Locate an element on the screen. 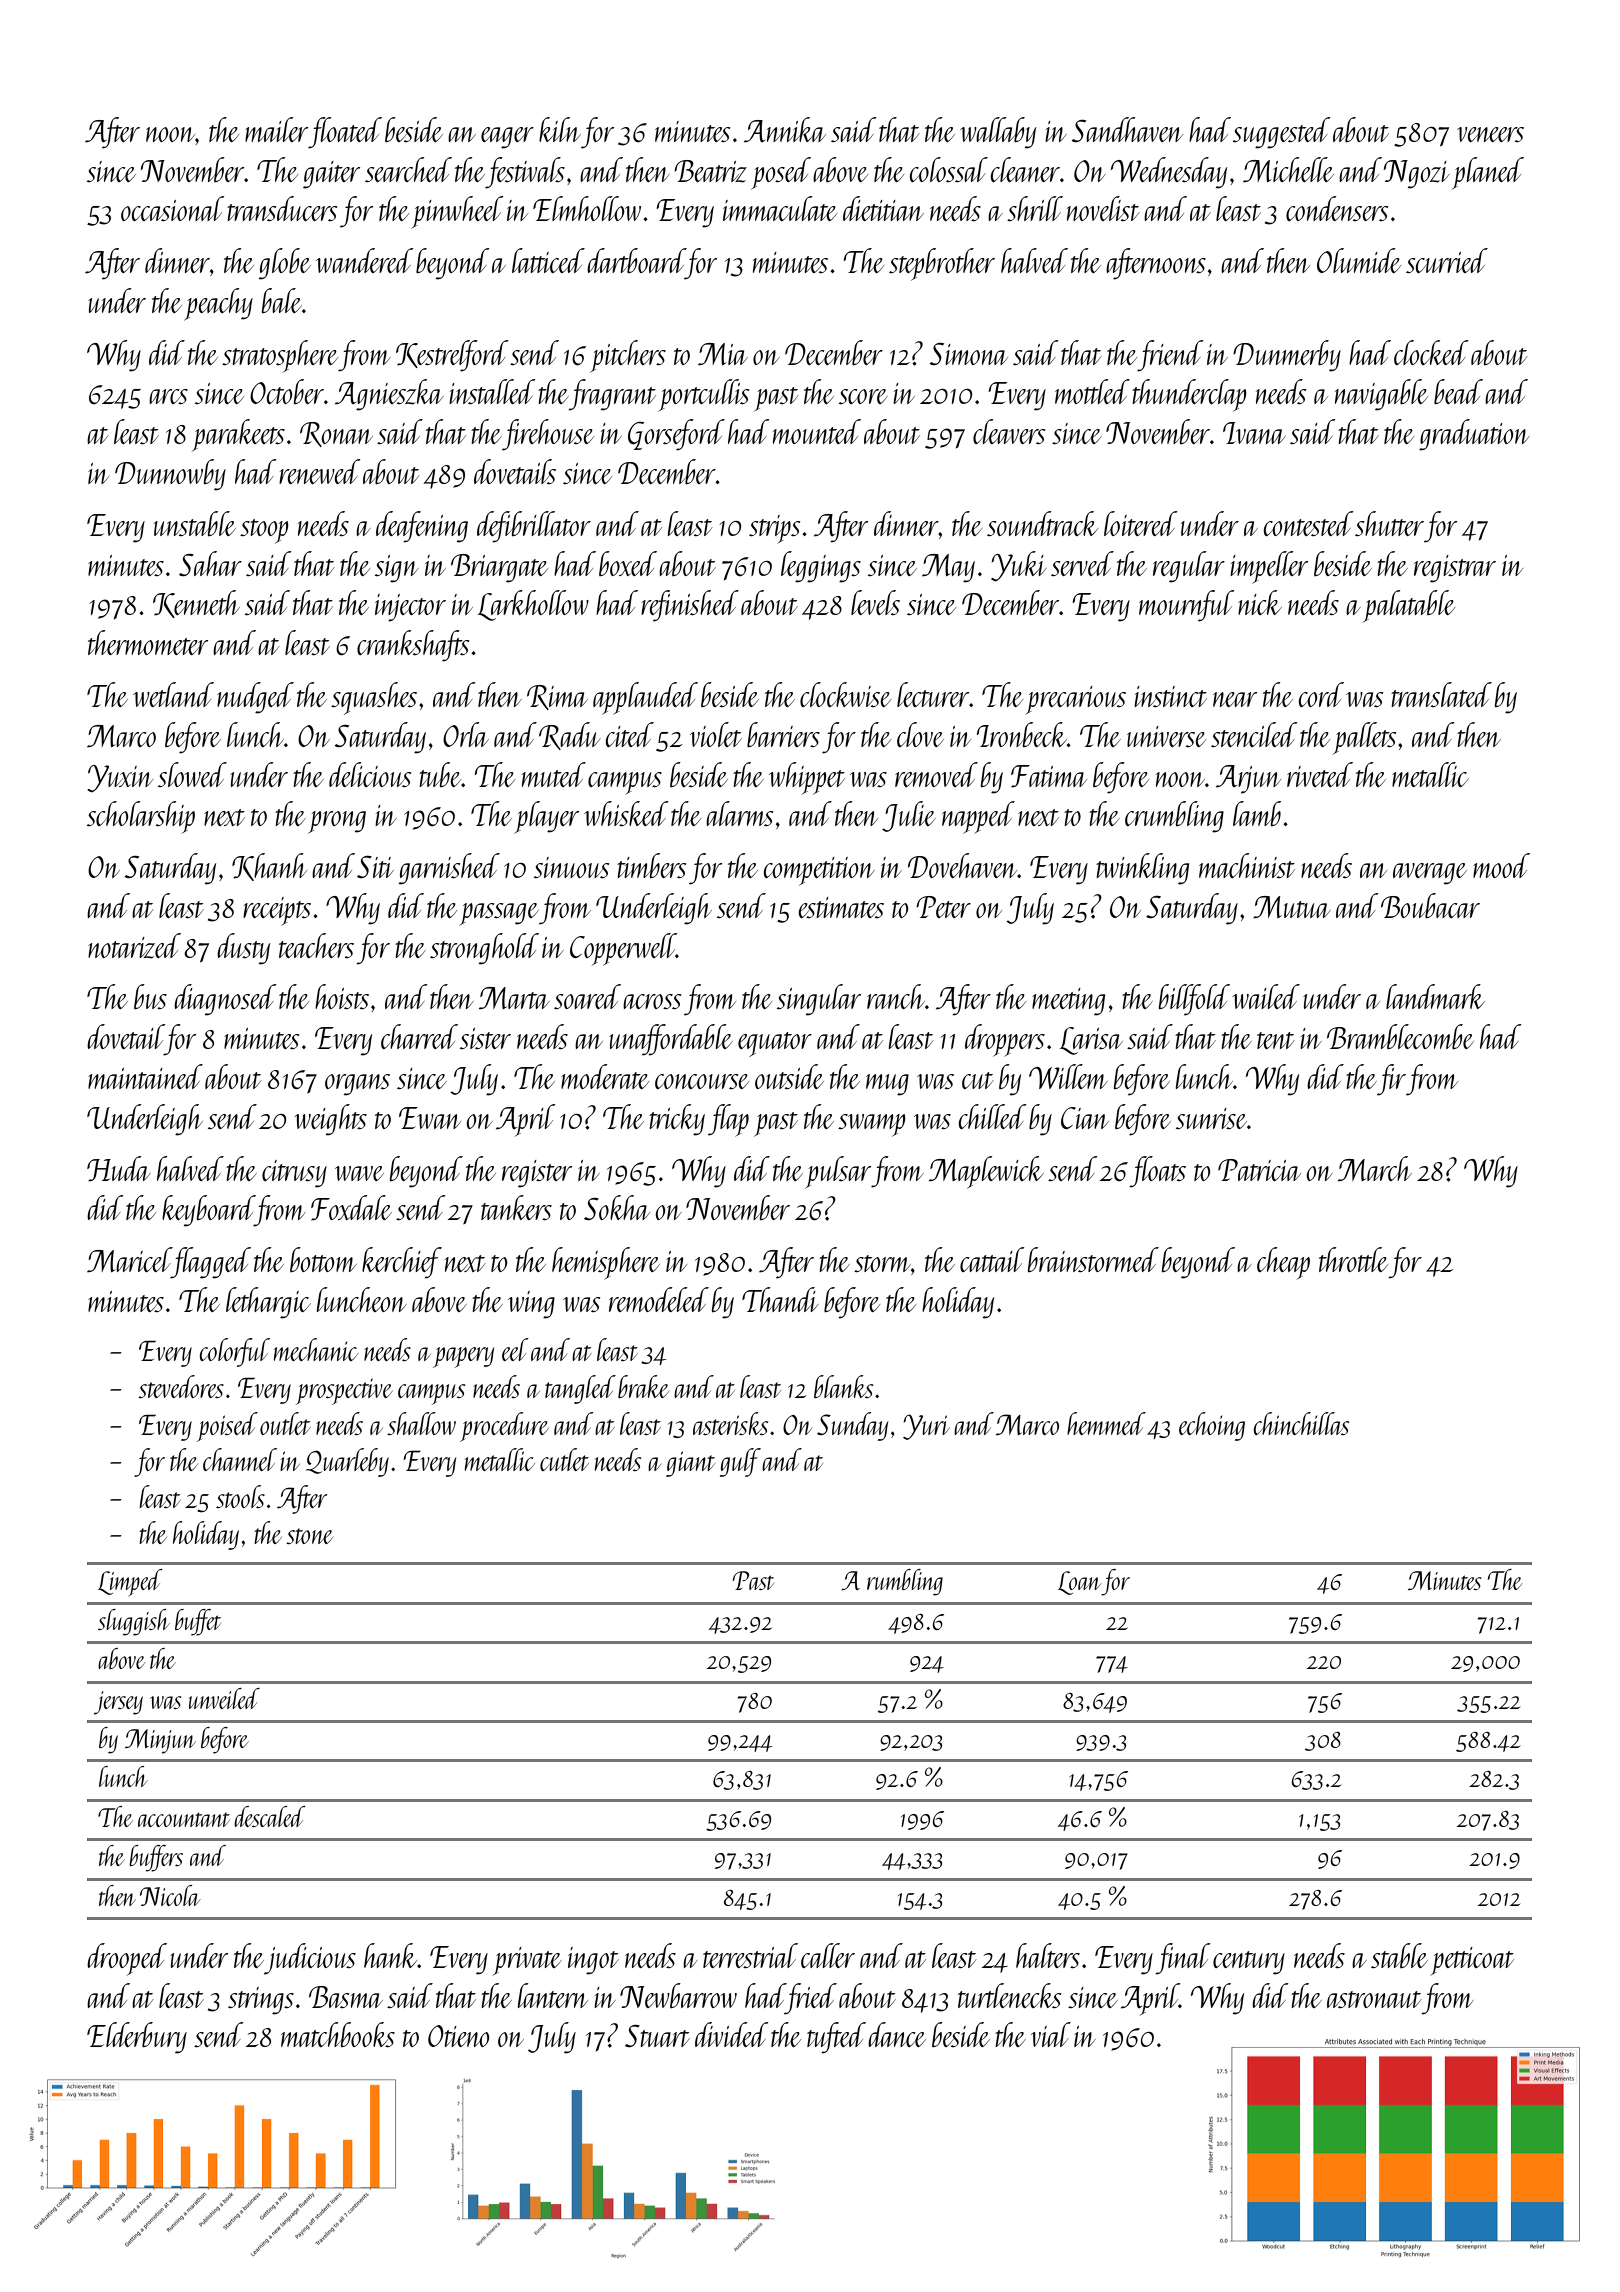  throttle is located at coordinates (1353, 1259).
